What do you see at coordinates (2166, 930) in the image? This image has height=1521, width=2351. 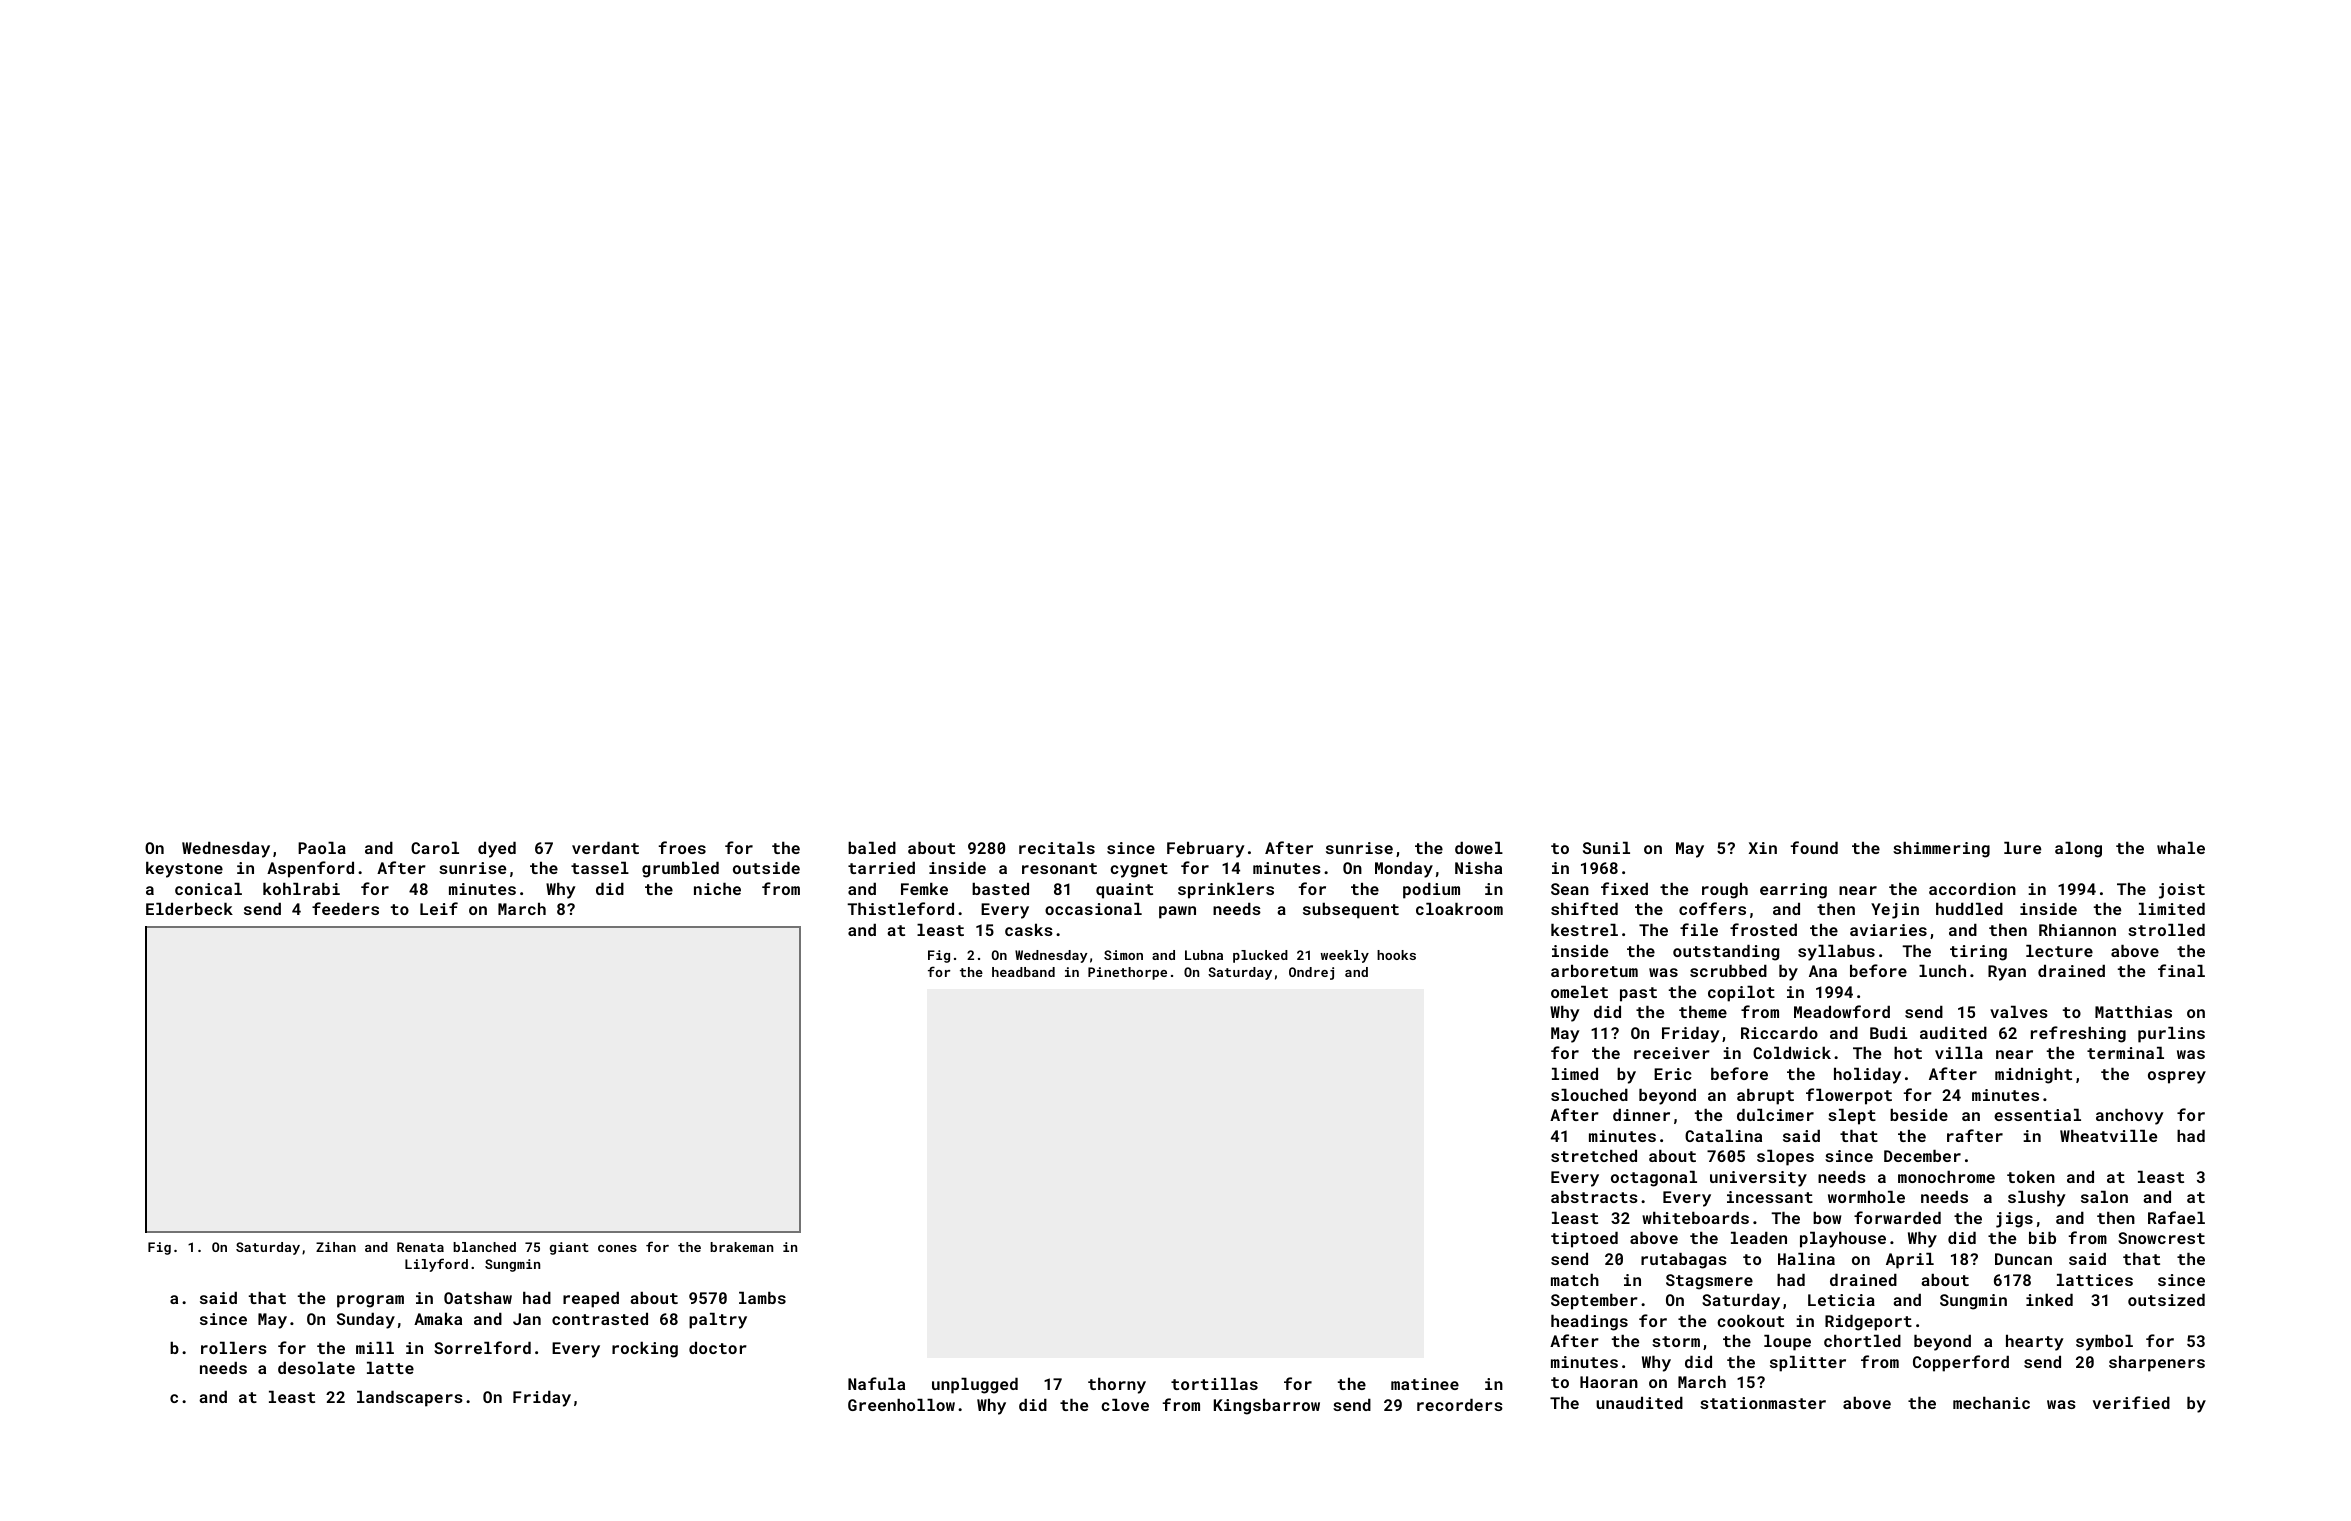 I see `strolled` at bounding box center [2166, 930].
